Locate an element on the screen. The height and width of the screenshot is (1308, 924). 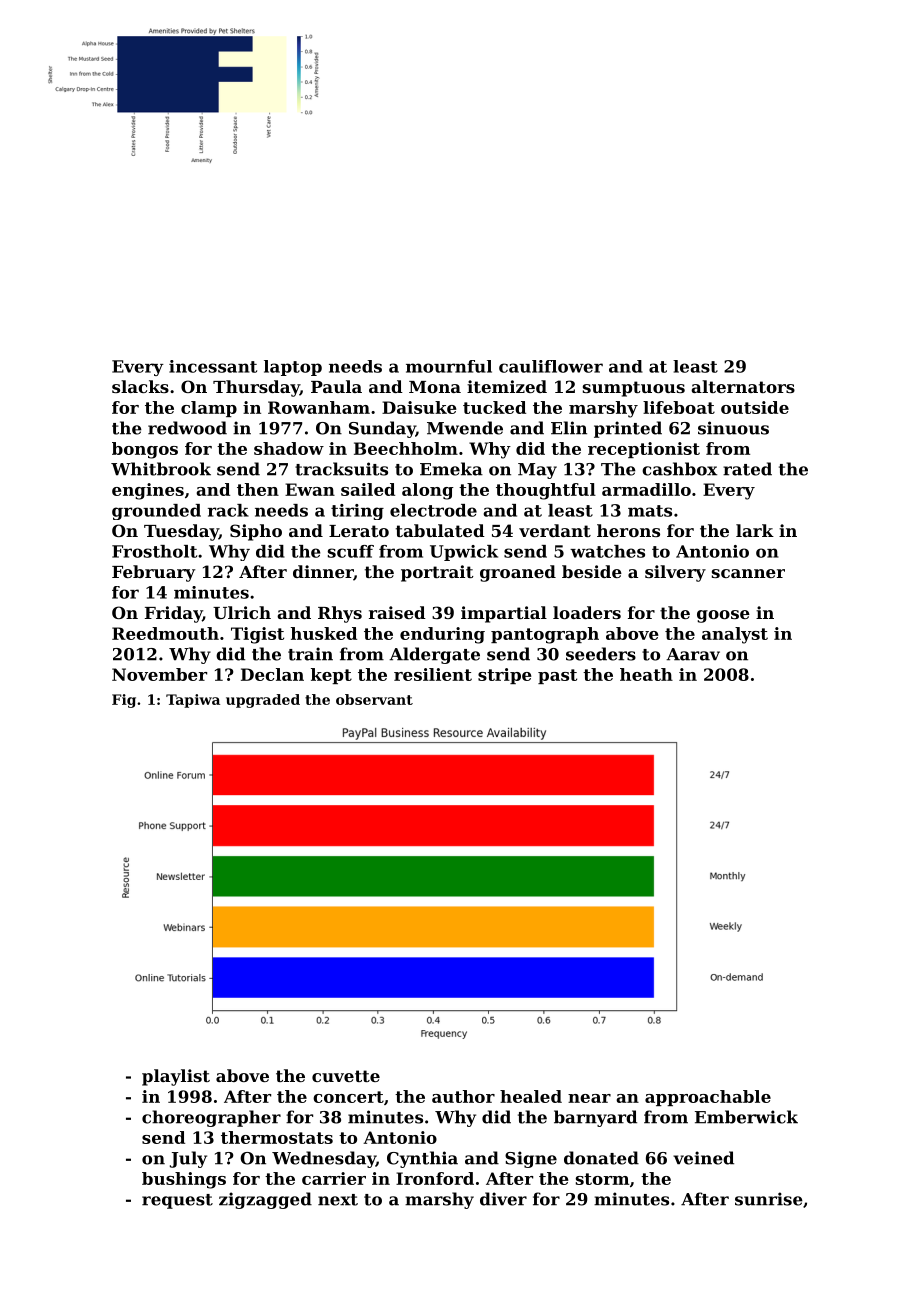
observant is located at coordinates (374, 699).
